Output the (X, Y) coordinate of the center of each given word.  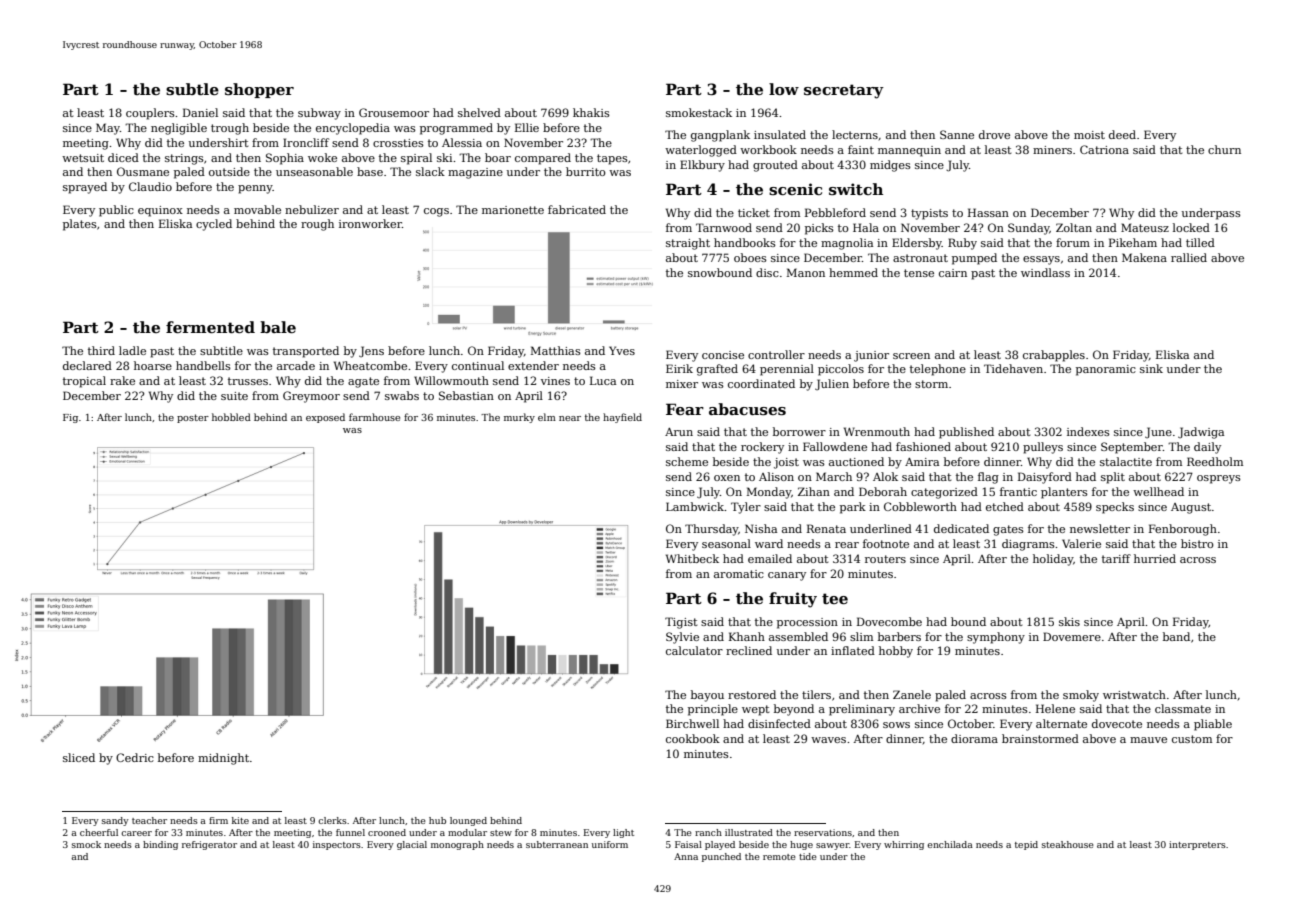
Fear (685, 409)
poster (193, 418)
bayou (707, 696)
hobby (896, 652)
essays (1041, 260)
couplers (150, 114)
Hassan (988, 212)
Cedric (135, 757)
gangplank (720, 136)
